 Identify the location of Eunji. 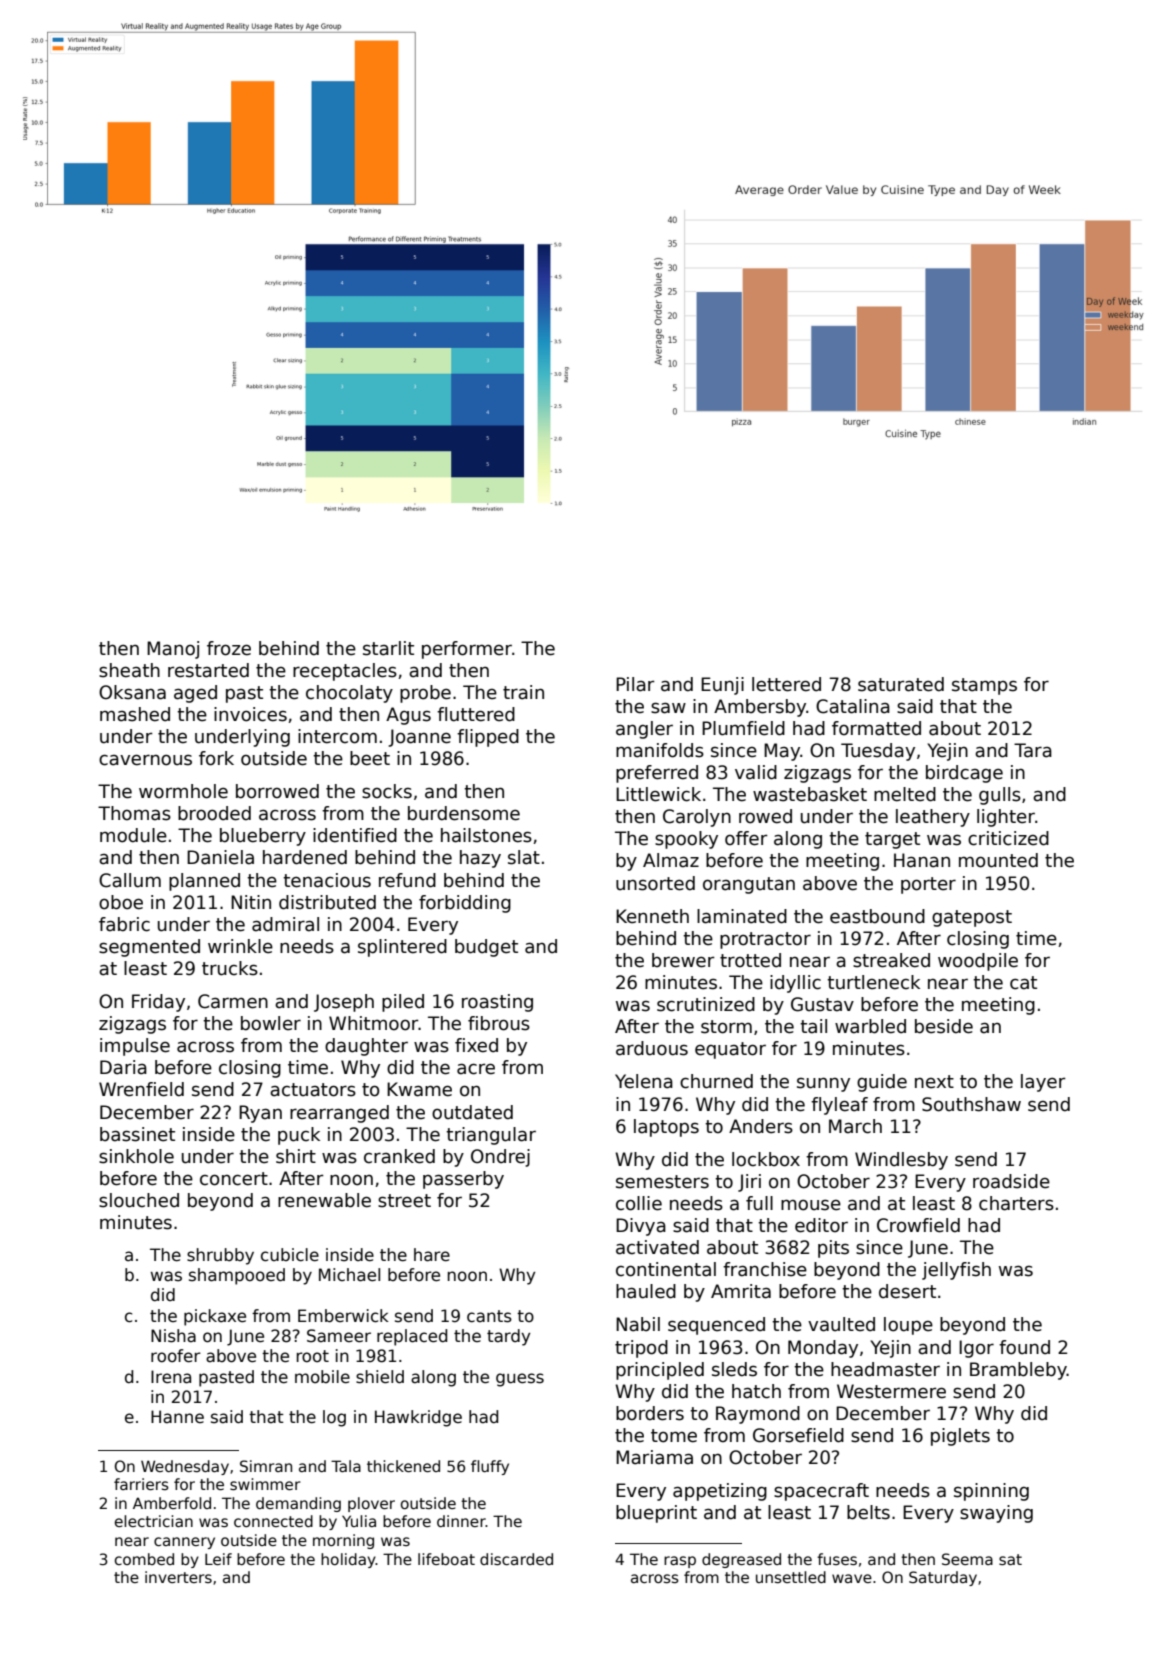
(722, 686).
